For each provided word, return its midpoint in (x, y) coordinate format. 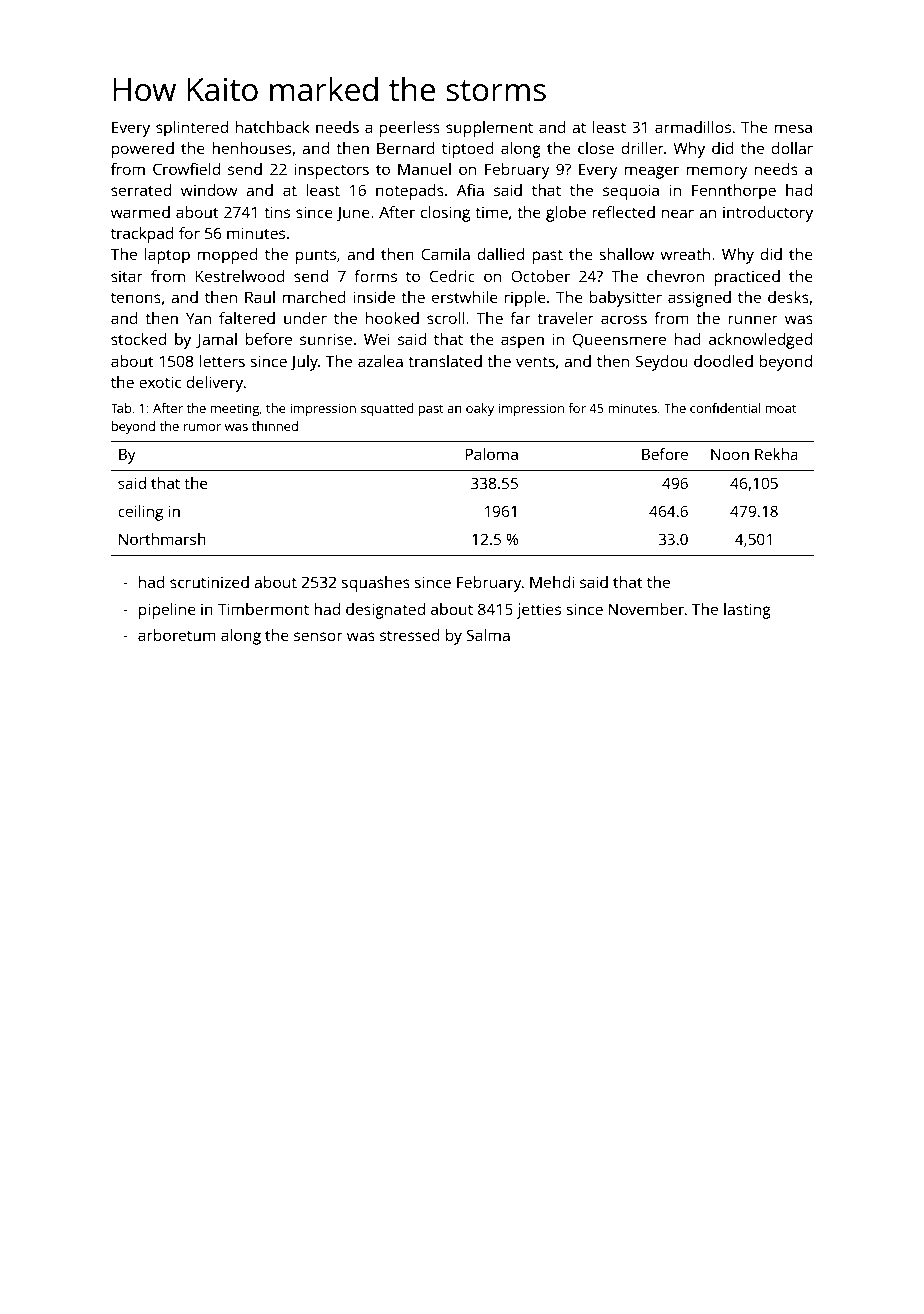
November (646, 609)
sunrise (326, 339)
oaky (480, 409)
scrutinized (209, 582)
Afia (470, 190)
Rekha (776, 454)
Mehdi (552, 582)
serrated (141, 190)
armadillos (693, 127)
